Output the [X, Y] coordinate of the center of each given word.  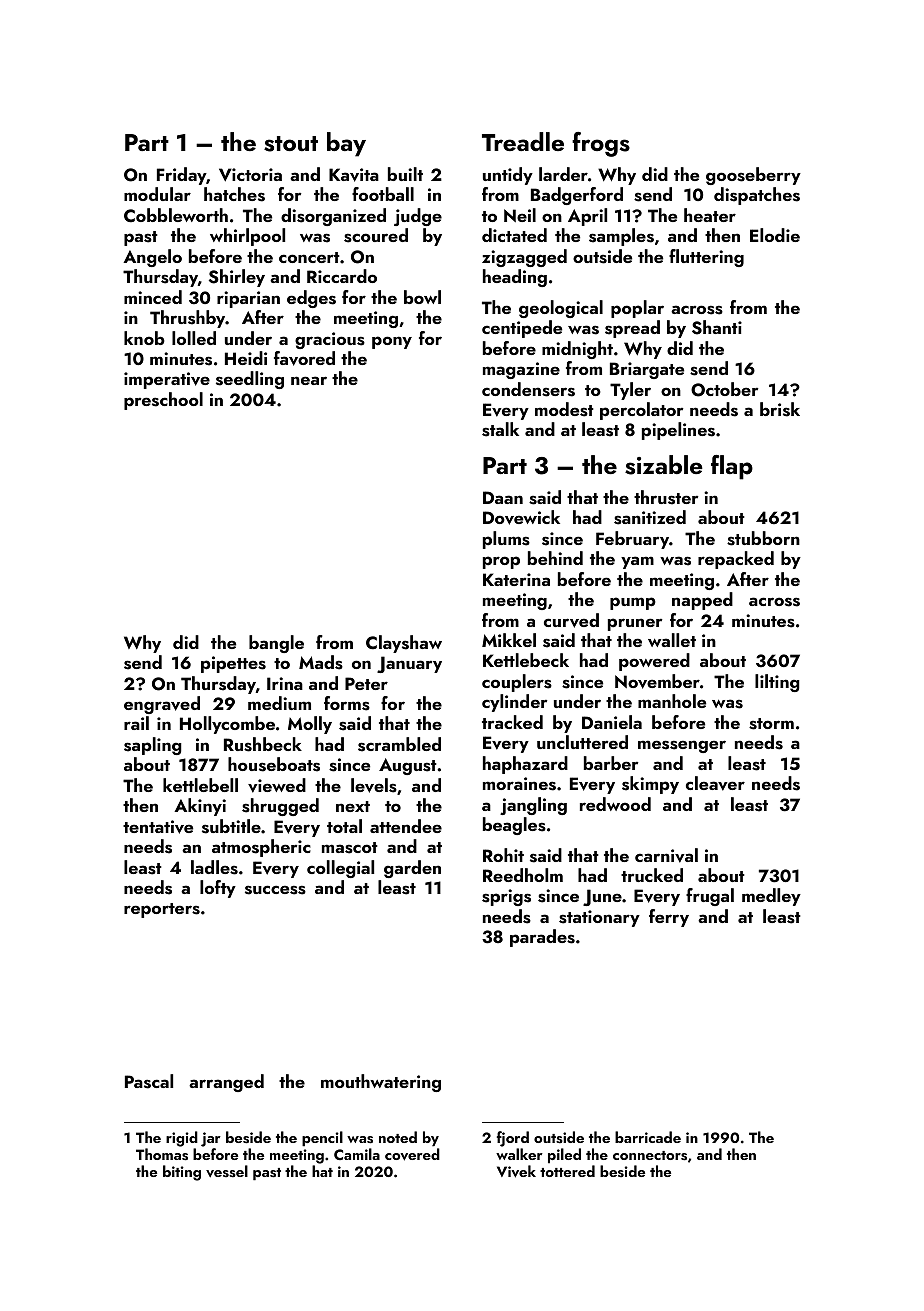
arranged [226, 1083]
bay [346, 144]
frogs [601, 144]
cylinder [514, 703]
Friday [181, 176]
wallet [672, 640]
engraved [162, 705]
